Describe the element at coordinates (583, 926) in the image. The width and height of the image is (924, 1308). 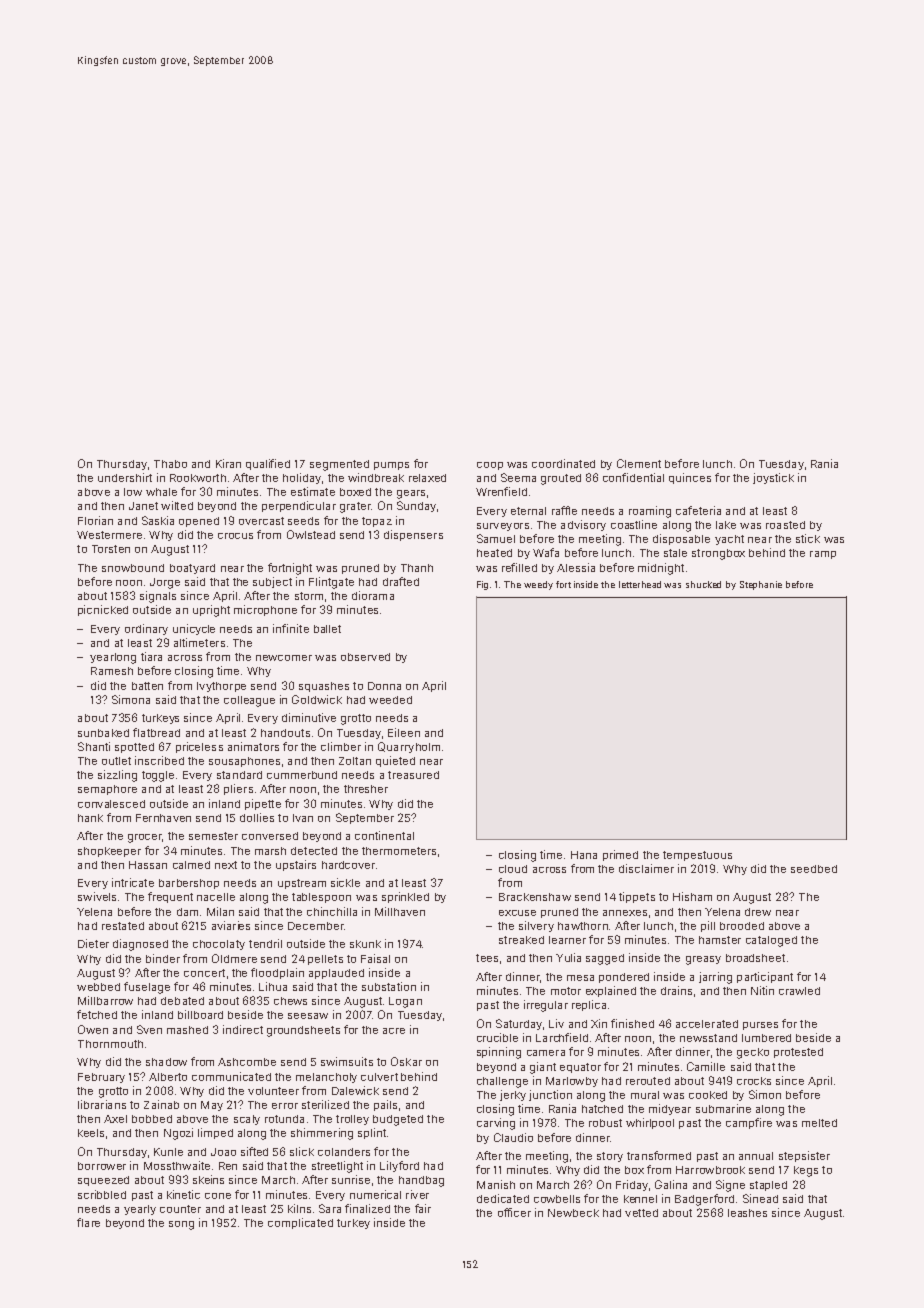
I see `hawthorn` at that location.
